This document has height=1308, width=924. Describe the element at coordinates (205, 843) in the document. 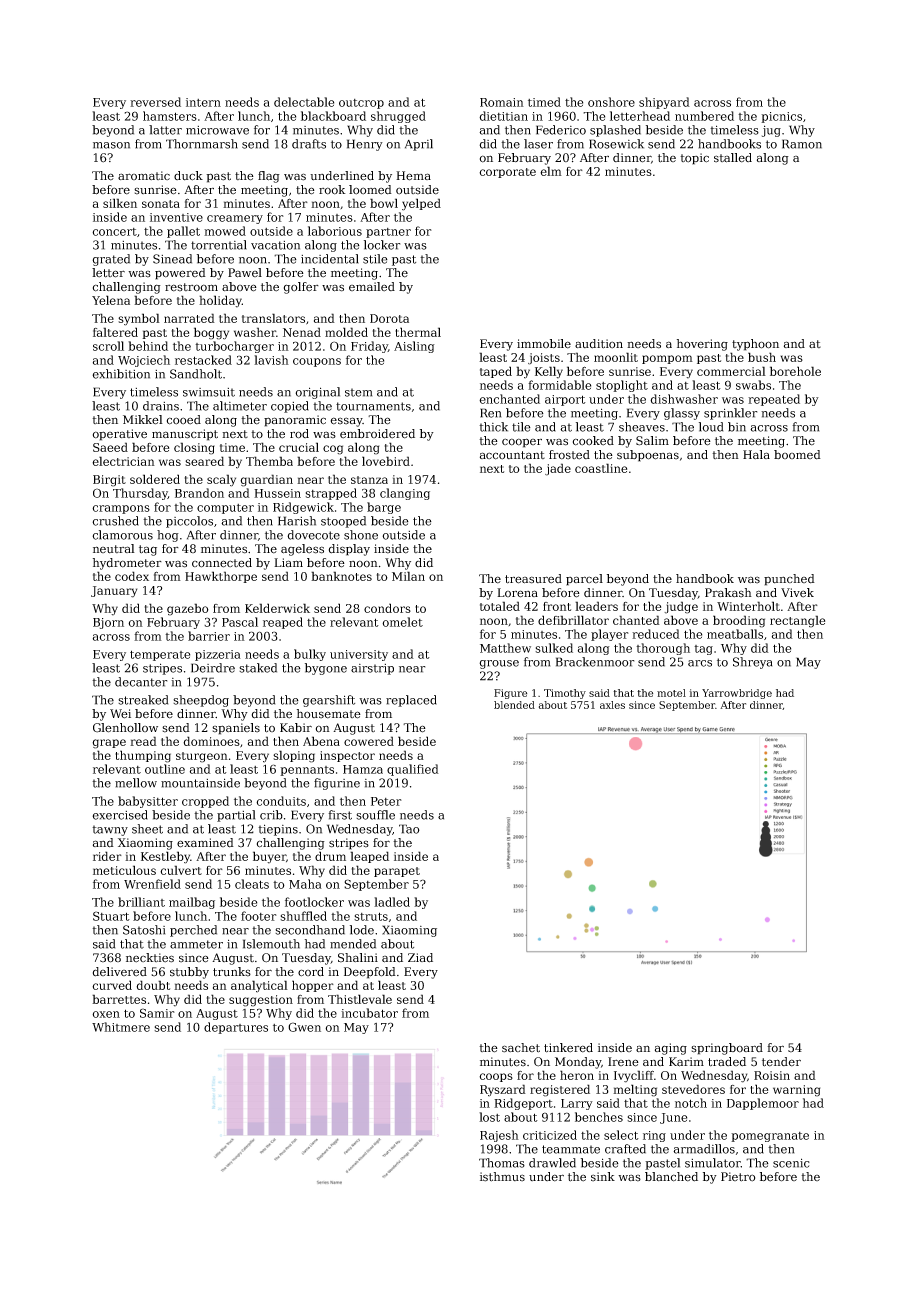

I see `examined` at that location.
